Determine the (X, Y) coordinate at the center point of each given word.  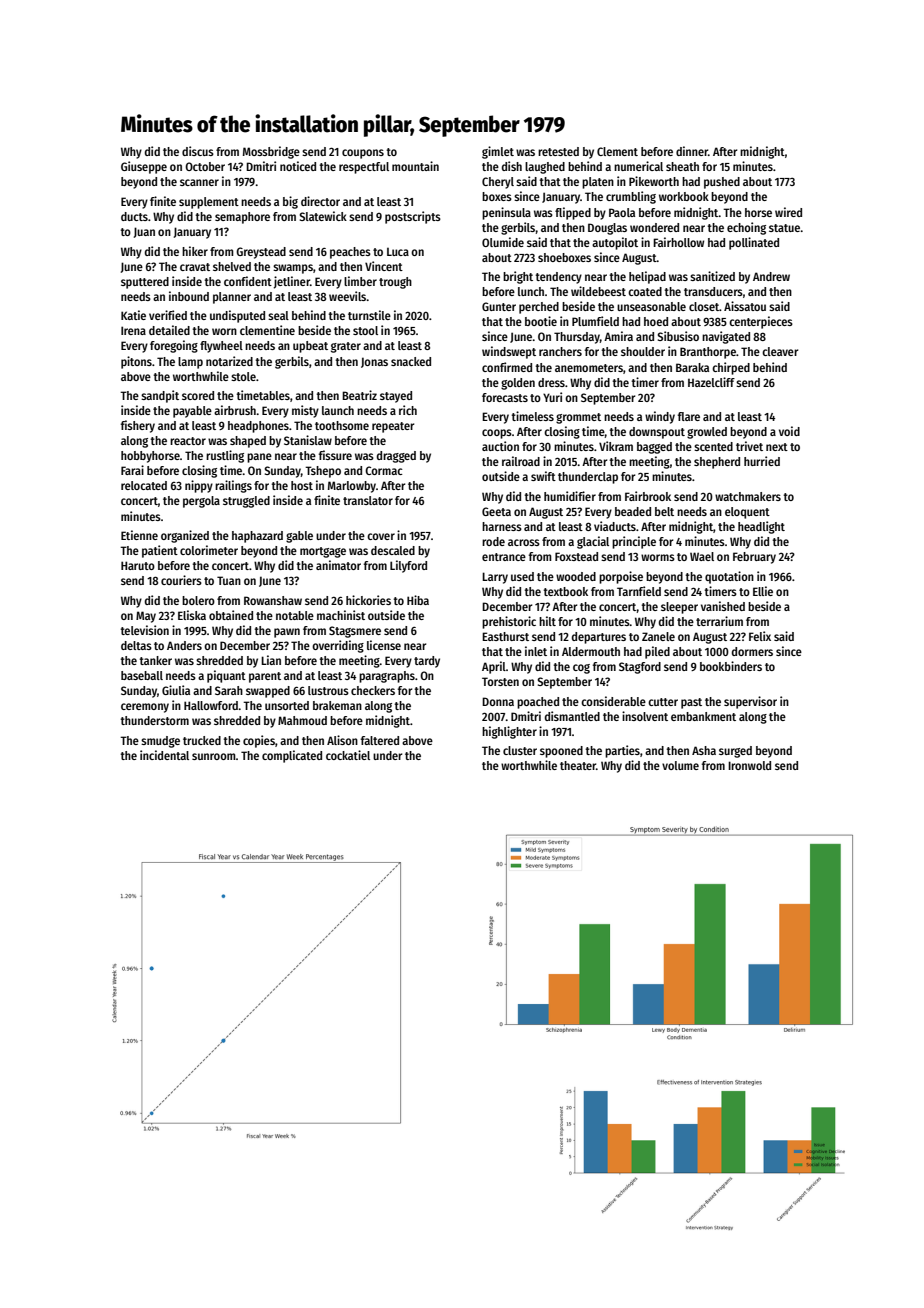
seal (278, 315)
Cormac (384, 470)
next (777, 447)
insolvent (645, 716)
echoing (746, 228)
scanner (199, 182)
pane (259, 458)
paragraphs (387, 677)
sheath (682, 166)
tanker (155, 660)
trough (395, 283)
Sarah (229, 690)
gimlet (498, 152)
